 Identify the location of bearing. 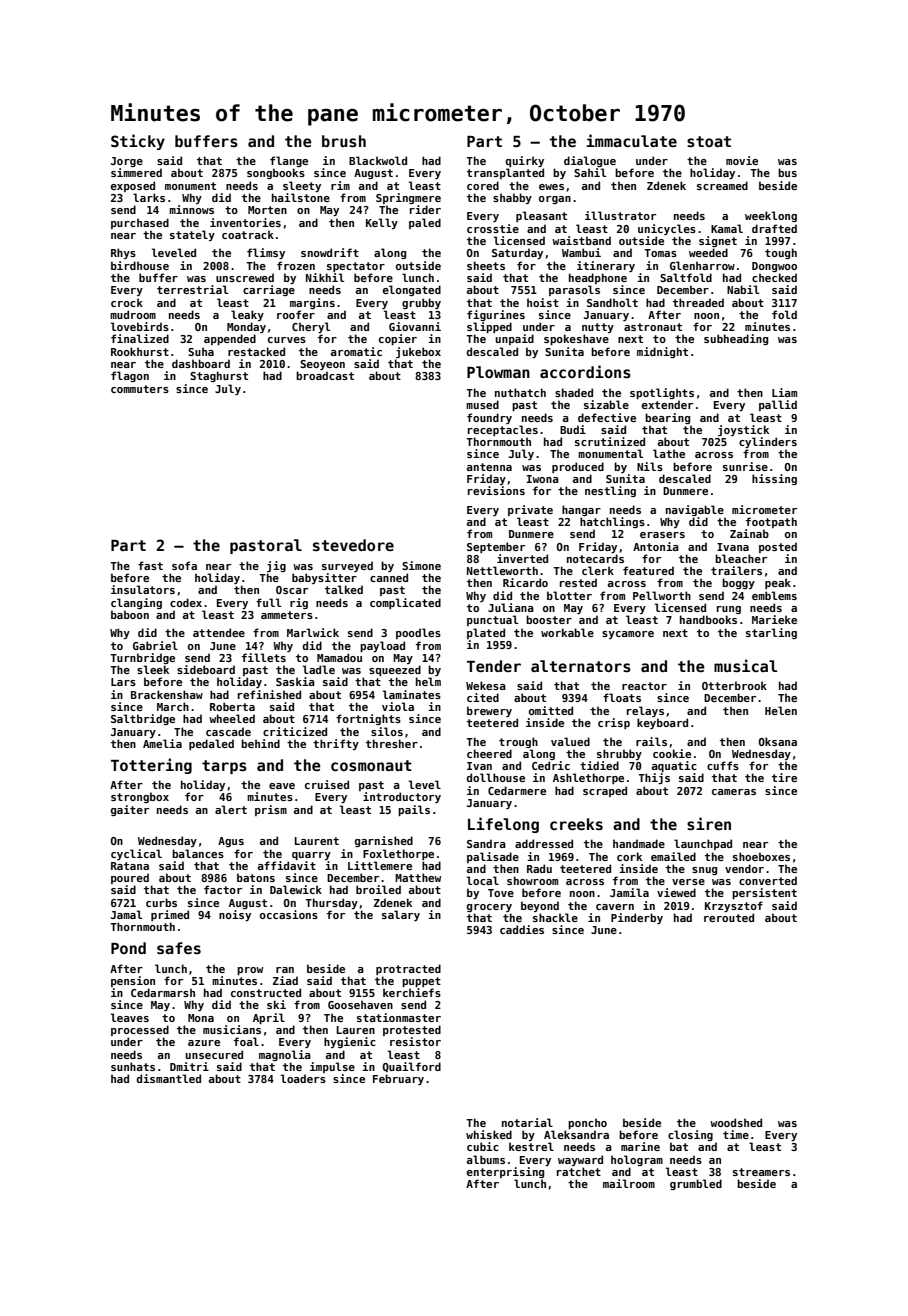
(667, 418).
